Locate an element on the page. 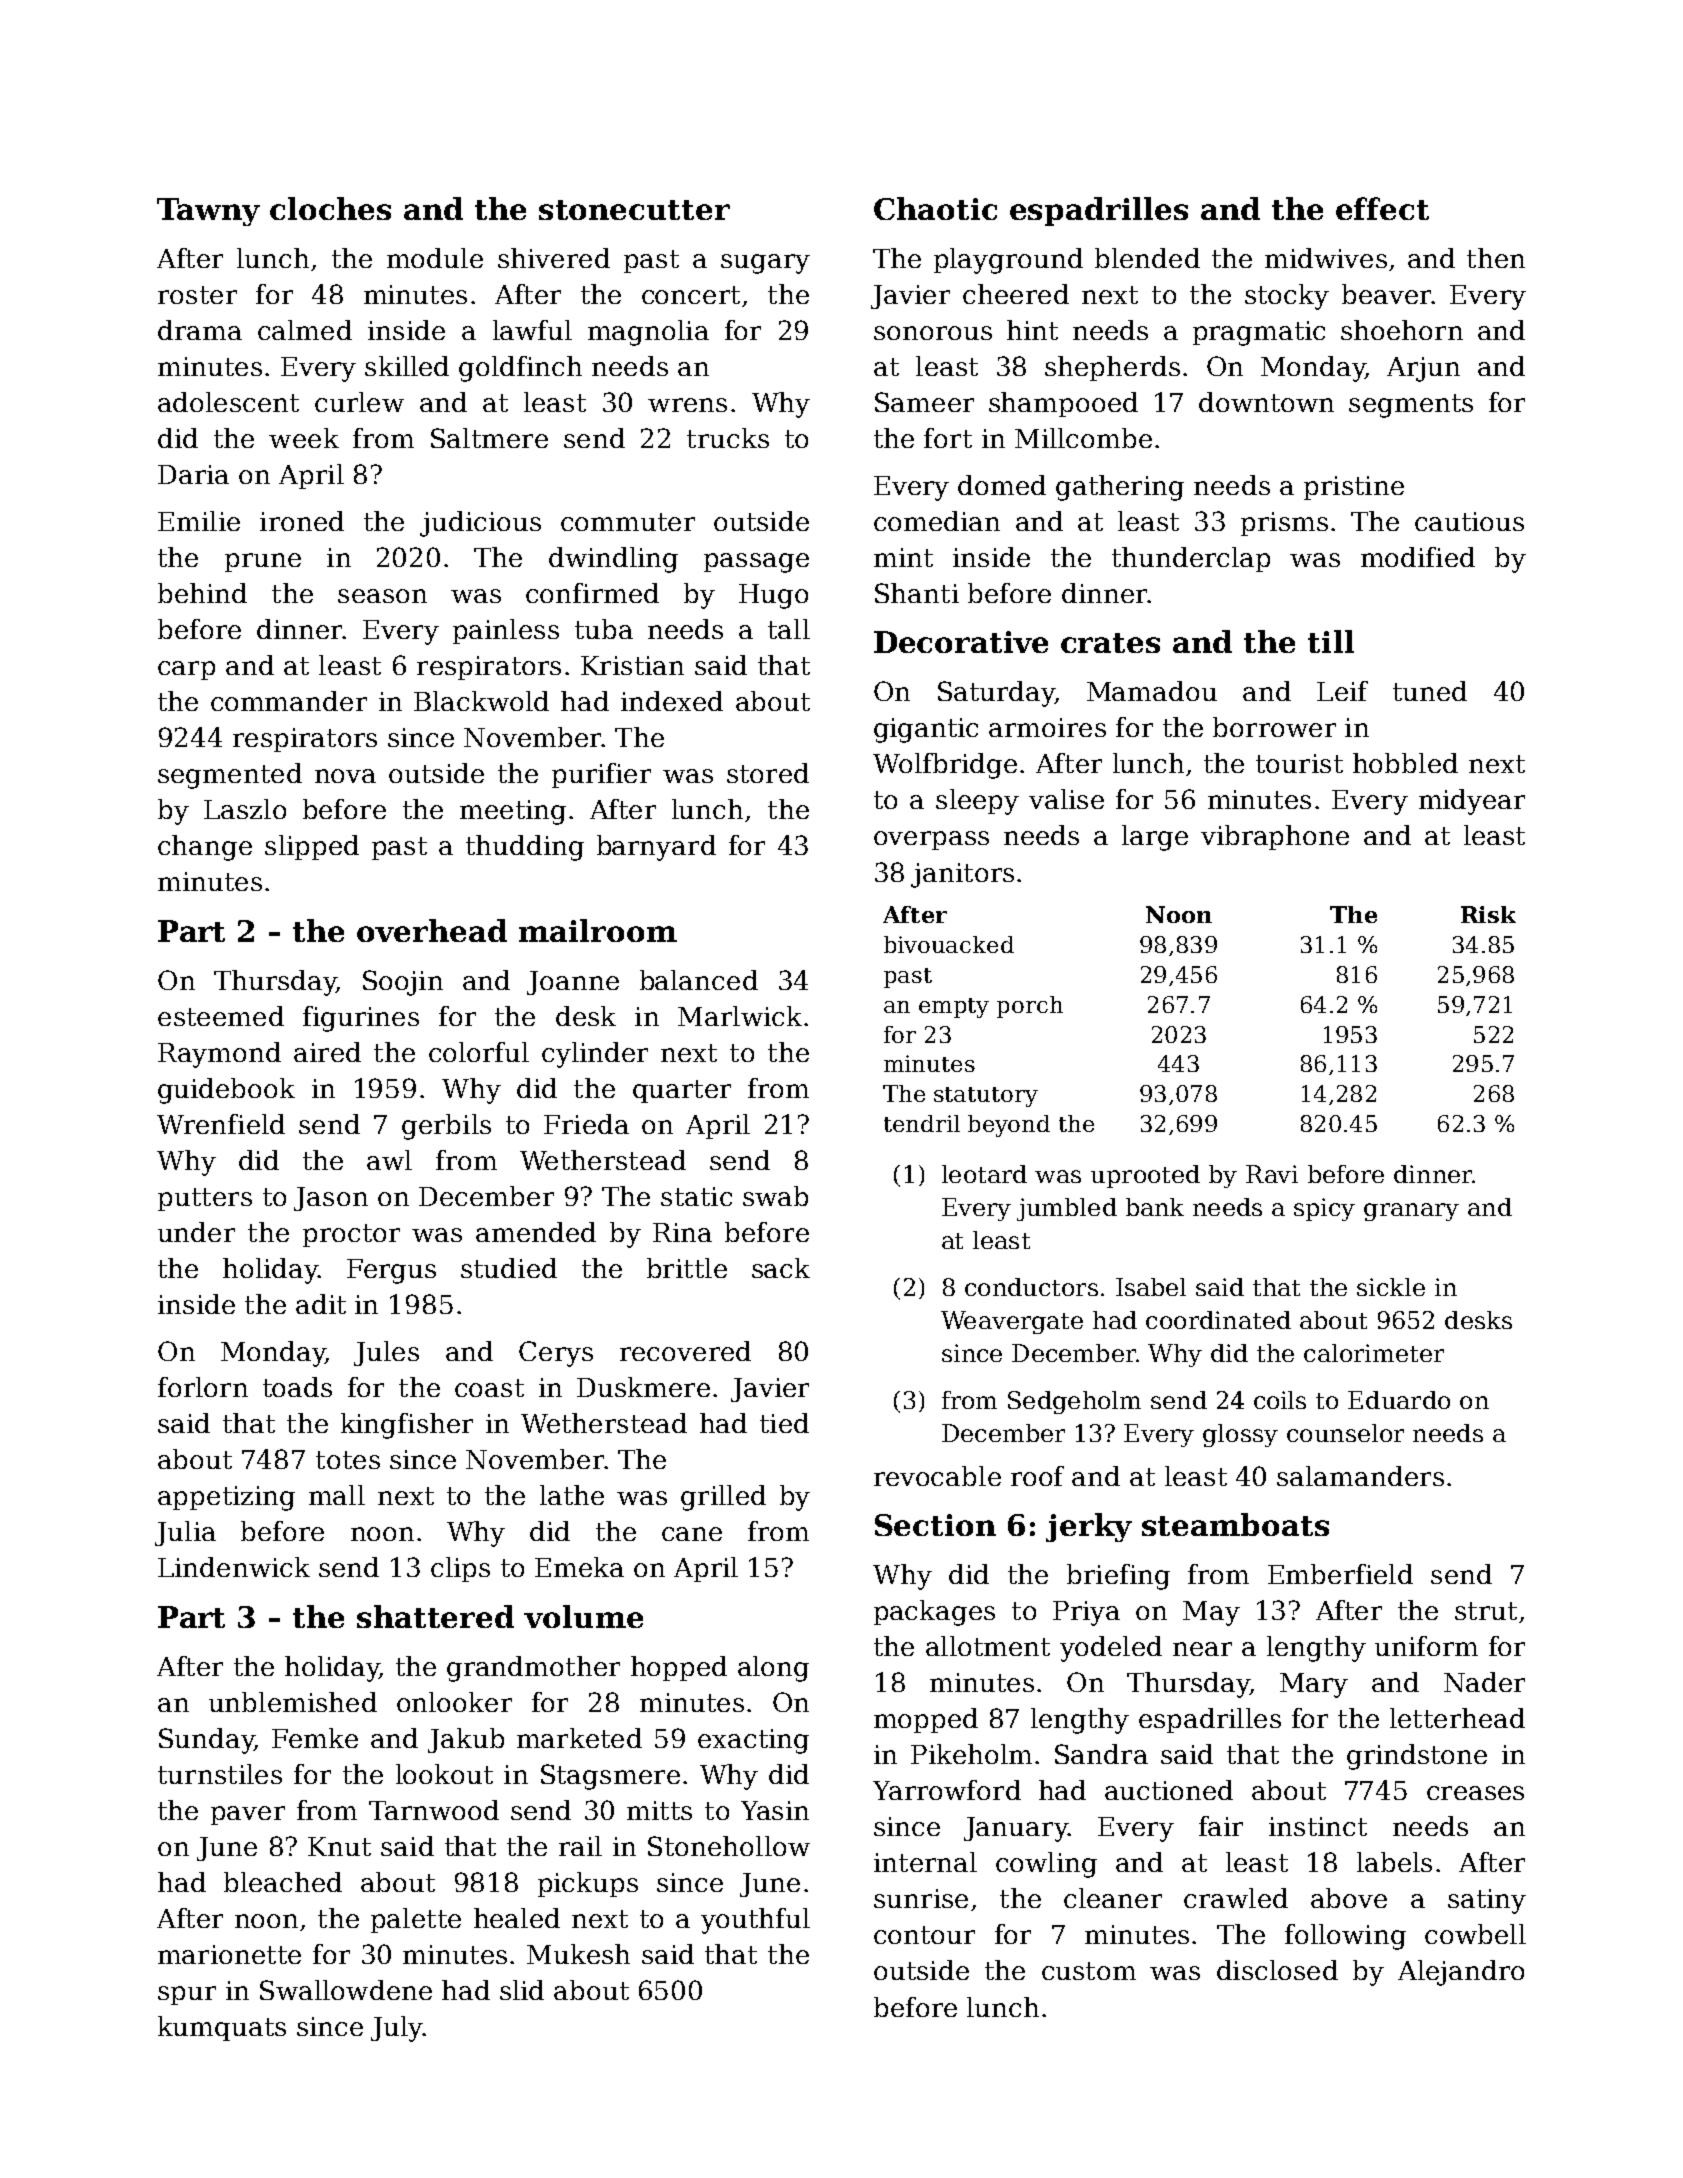 The width and height of the document is (1683, 2178). fort is located at coordinates (948, 438).
